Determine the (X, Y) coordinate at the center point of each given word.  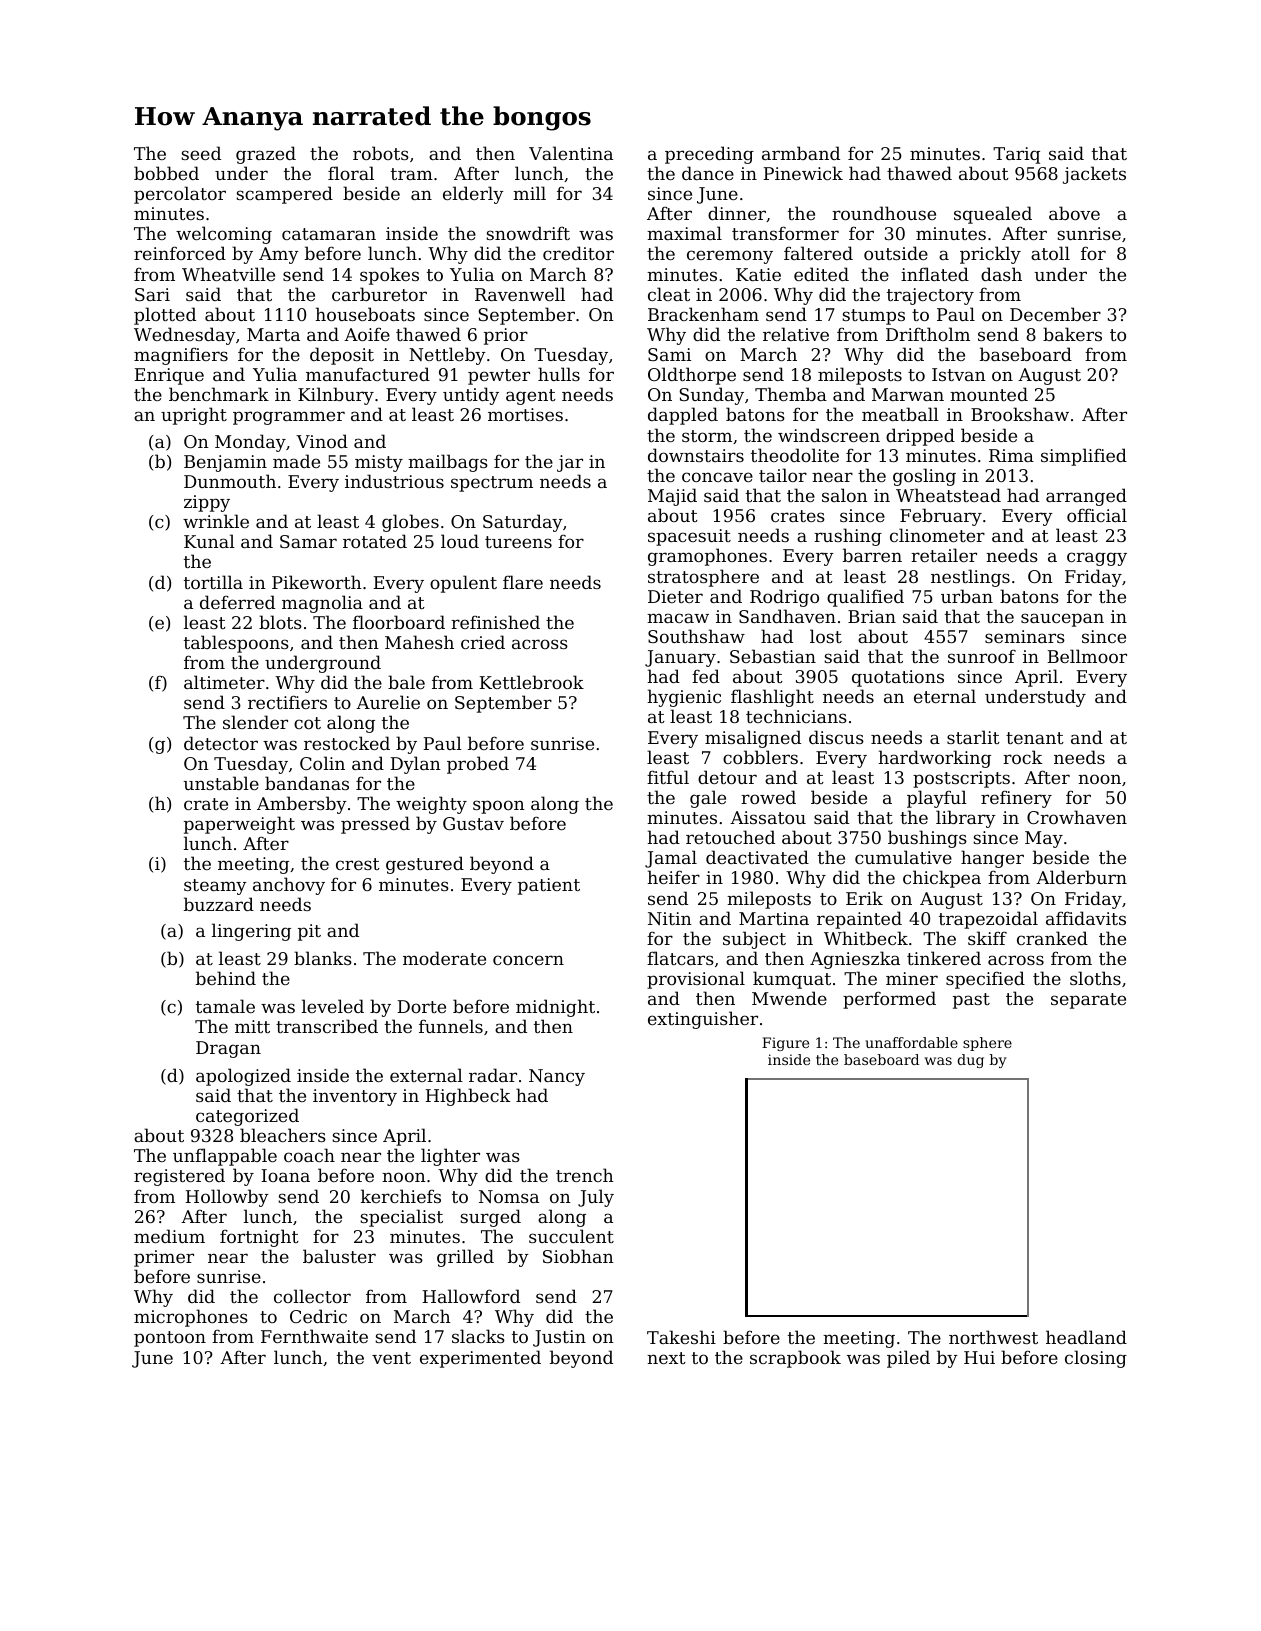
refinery (1016, 799)
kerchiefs (401, 1196)
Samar (308, 541)
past (971, 1001)
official (1097, 515)
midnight (555, 1008)
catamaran (329, 234)
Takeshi (681, 1337)
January (680, 658)
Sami (669, 354)
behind (226, 978)
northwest (993, 1337)
